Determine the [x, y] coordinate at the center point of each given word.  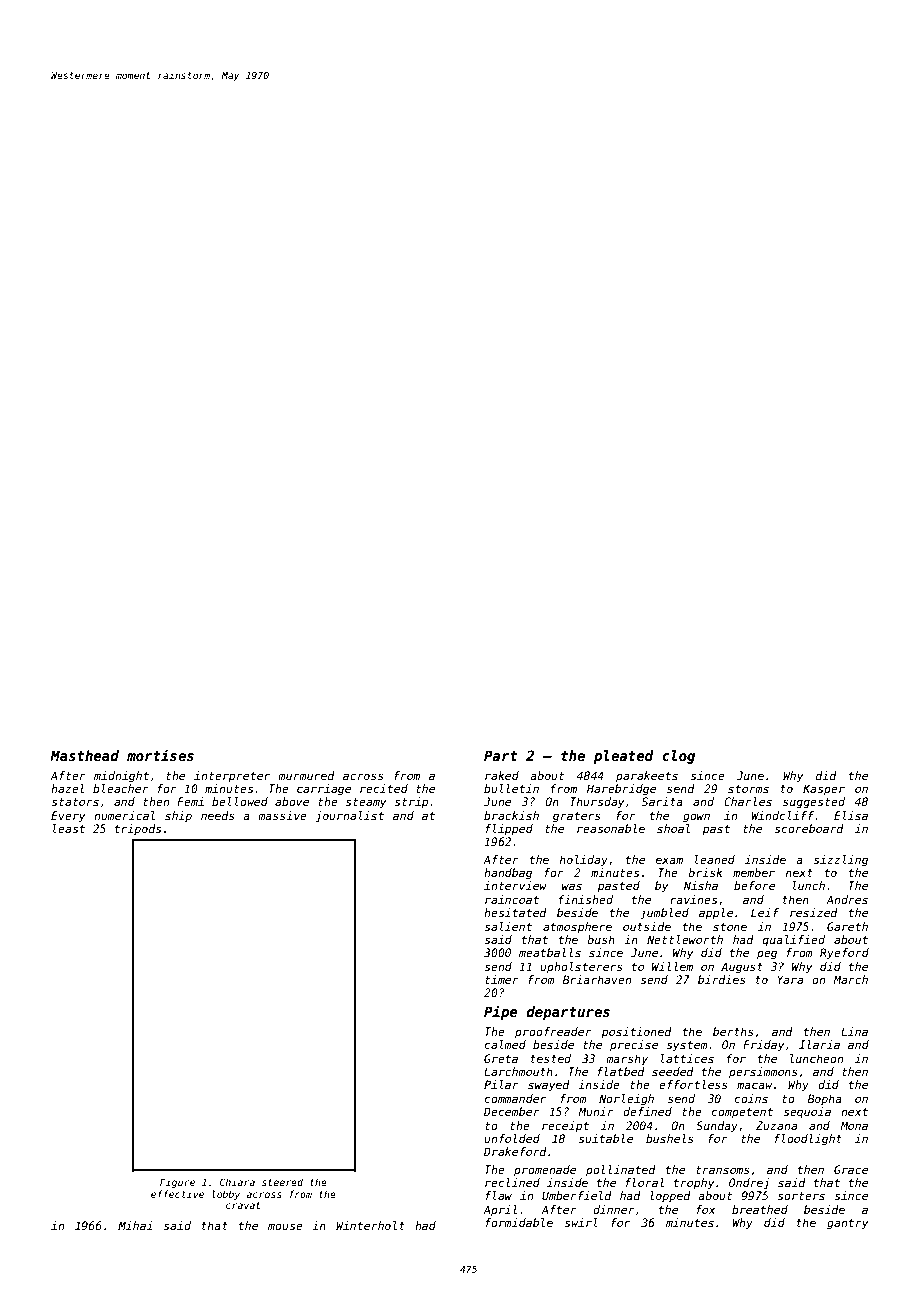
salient [508, 926]
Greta [501, 1058]
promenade [545, 1171]
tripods [138, 829]
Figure [177, 1183]
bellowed [240, 801]
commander [515, 1098]
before [754, 885]
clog [678, 757]
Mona [854, 1125]
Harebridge [621, 790]
